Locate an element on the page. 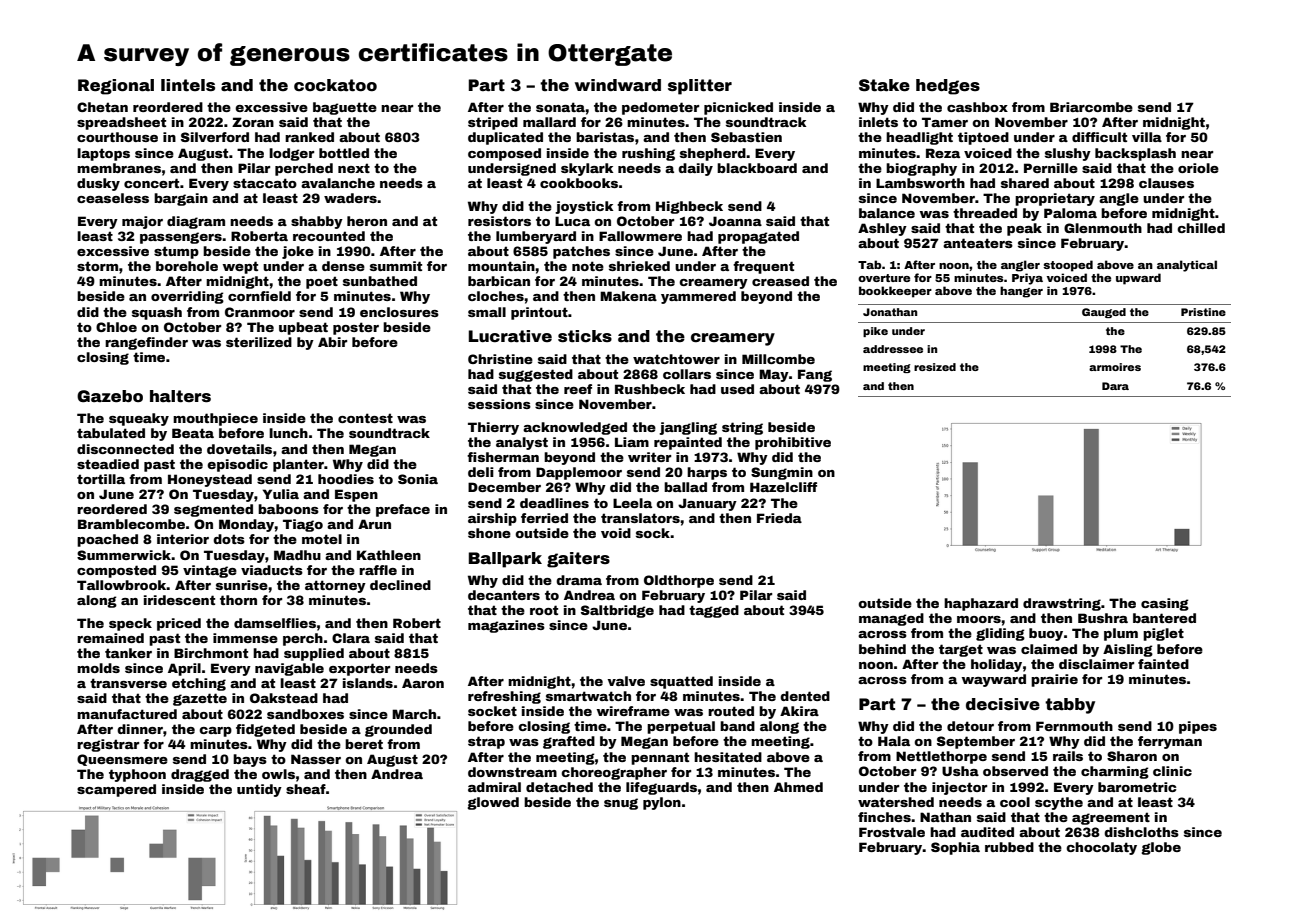 The height and width of the document is (924, 1308). snug is located at coordinates (621, 804).
